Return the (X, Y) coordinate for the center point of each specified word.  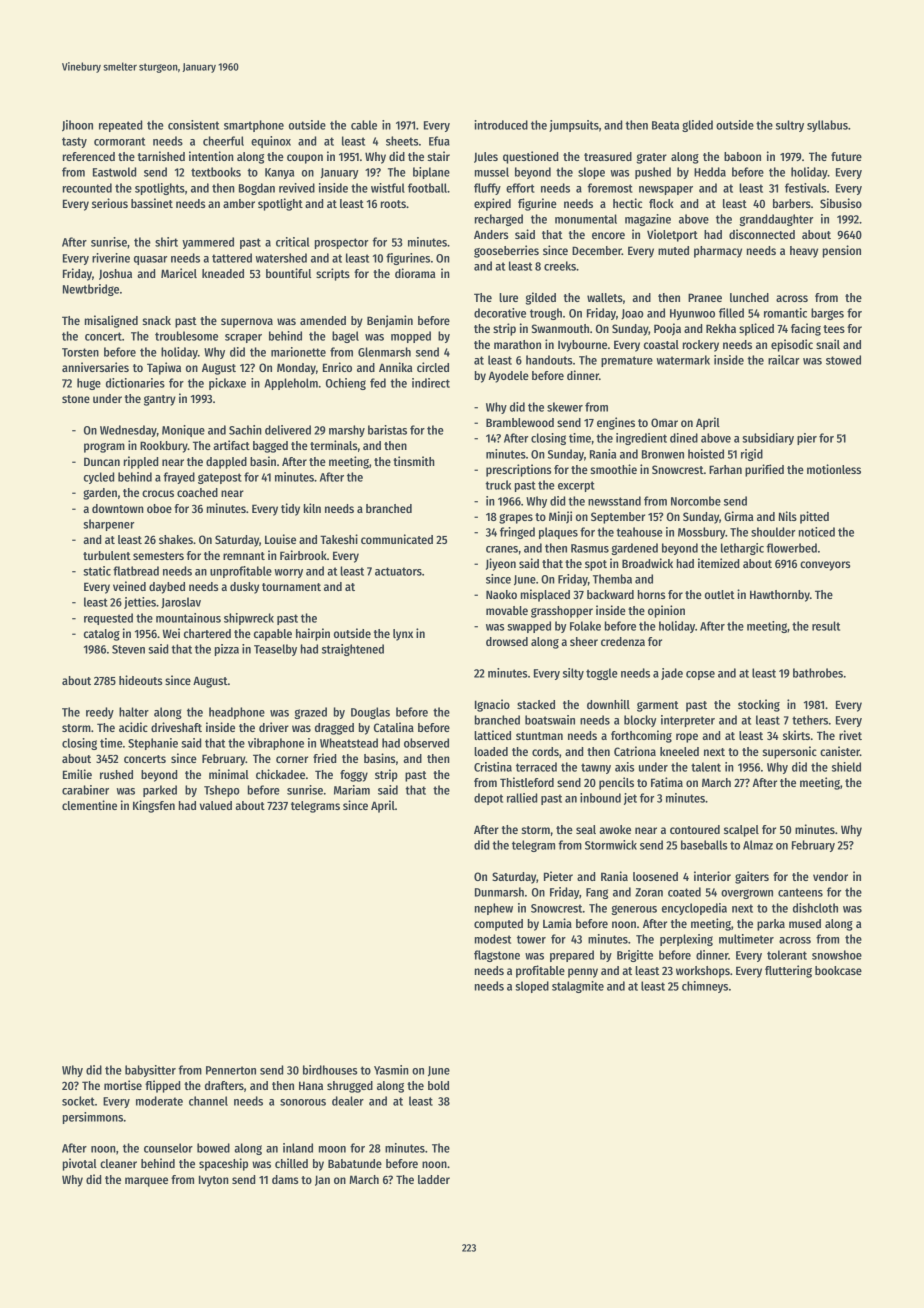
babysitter (150, 1071)
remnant (244, 556)
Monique (183, 431)
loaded (491, 751)
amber (239, 203)
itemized (718, 563)
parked (160, 791)
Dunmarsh (499, 892)
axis (625, 767)
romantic (785, 313)
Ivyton (214, 1181)
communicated (397, 539)
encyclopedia (694, 909)
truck (498, 485)
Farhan (725, 469)
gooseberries (506, 251)
